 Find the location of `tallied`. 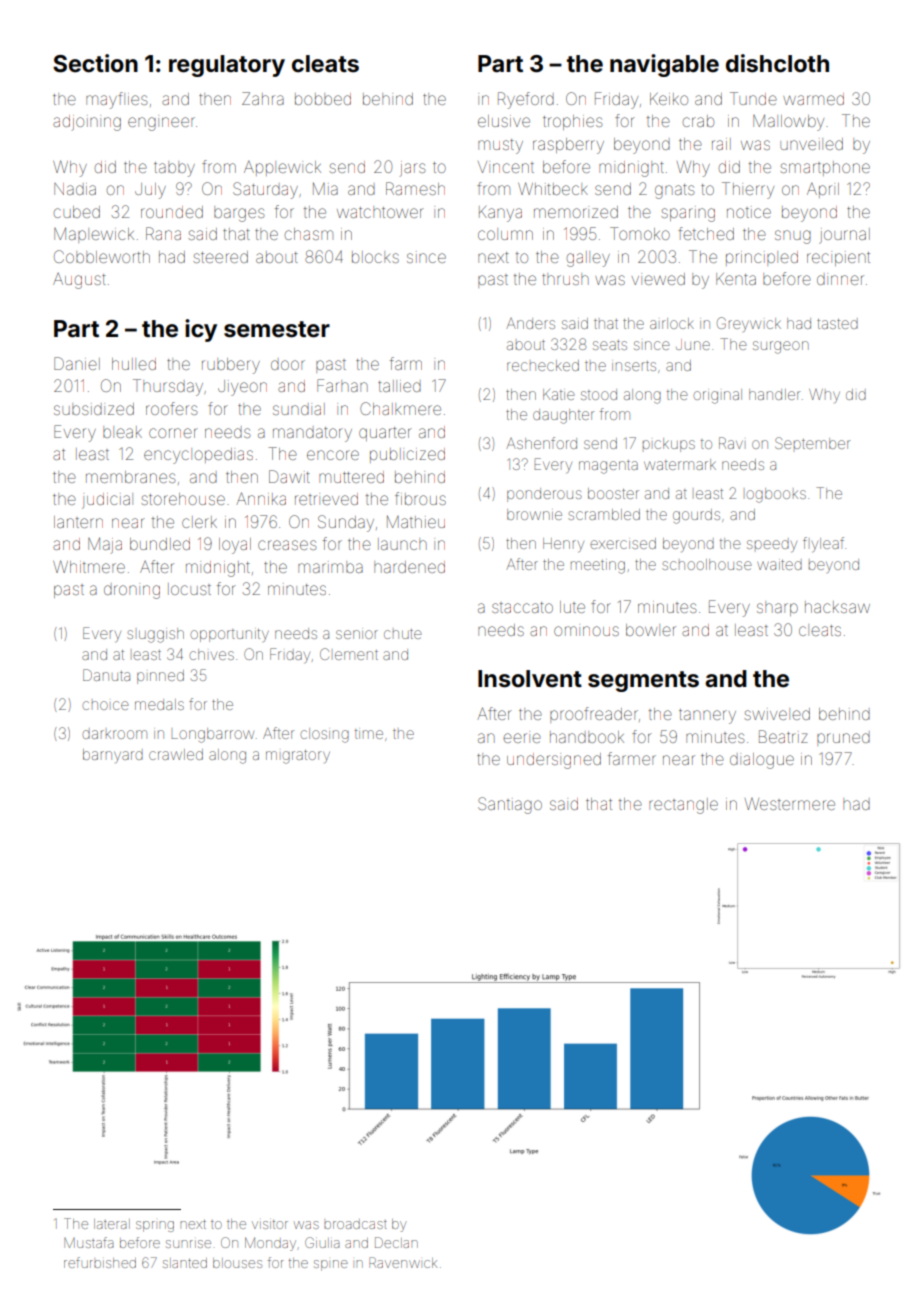

tallied is located at coordinates (399, 386).
